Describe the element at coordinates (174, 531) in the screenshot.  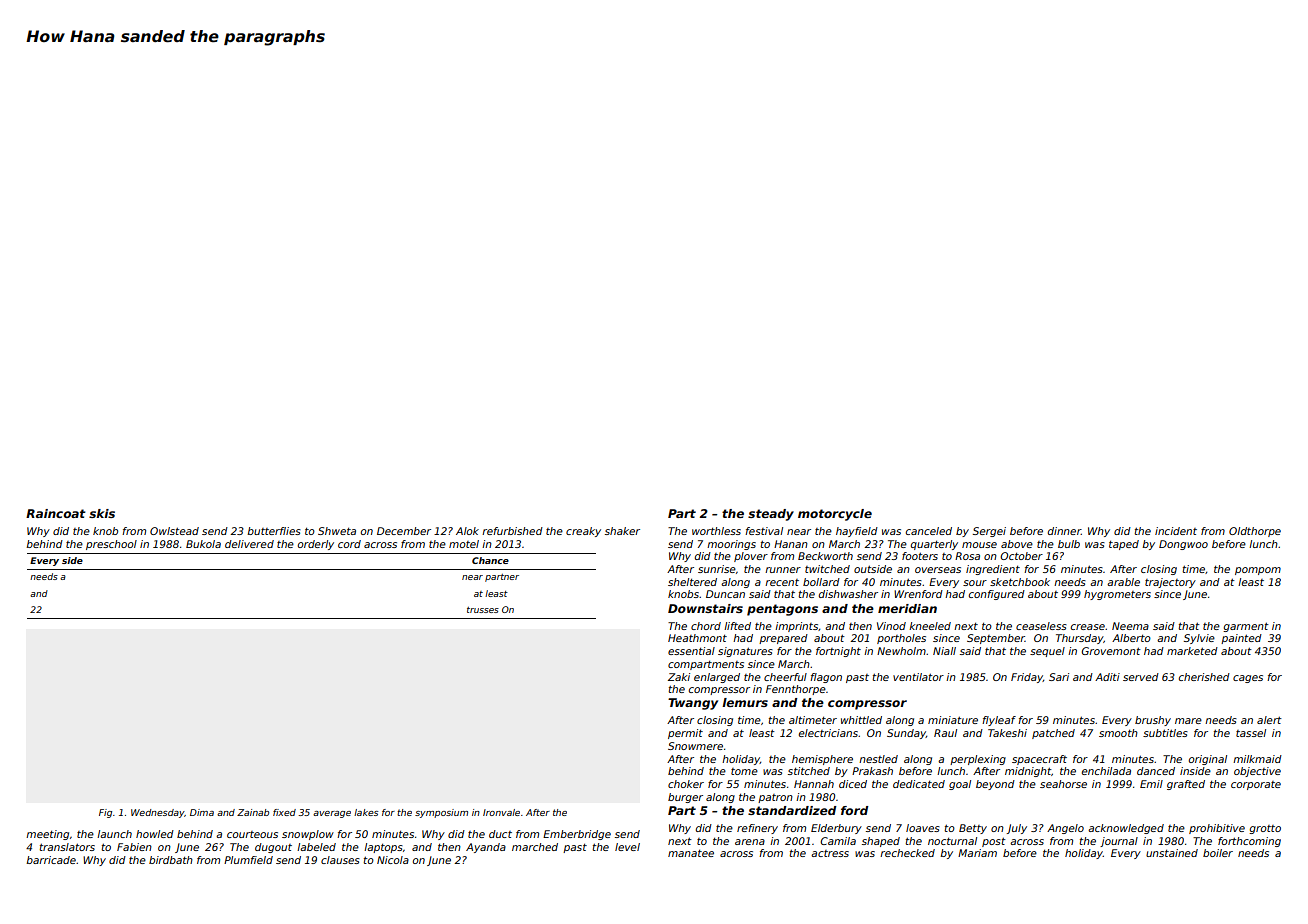
I see `Owlstead` at that location.
